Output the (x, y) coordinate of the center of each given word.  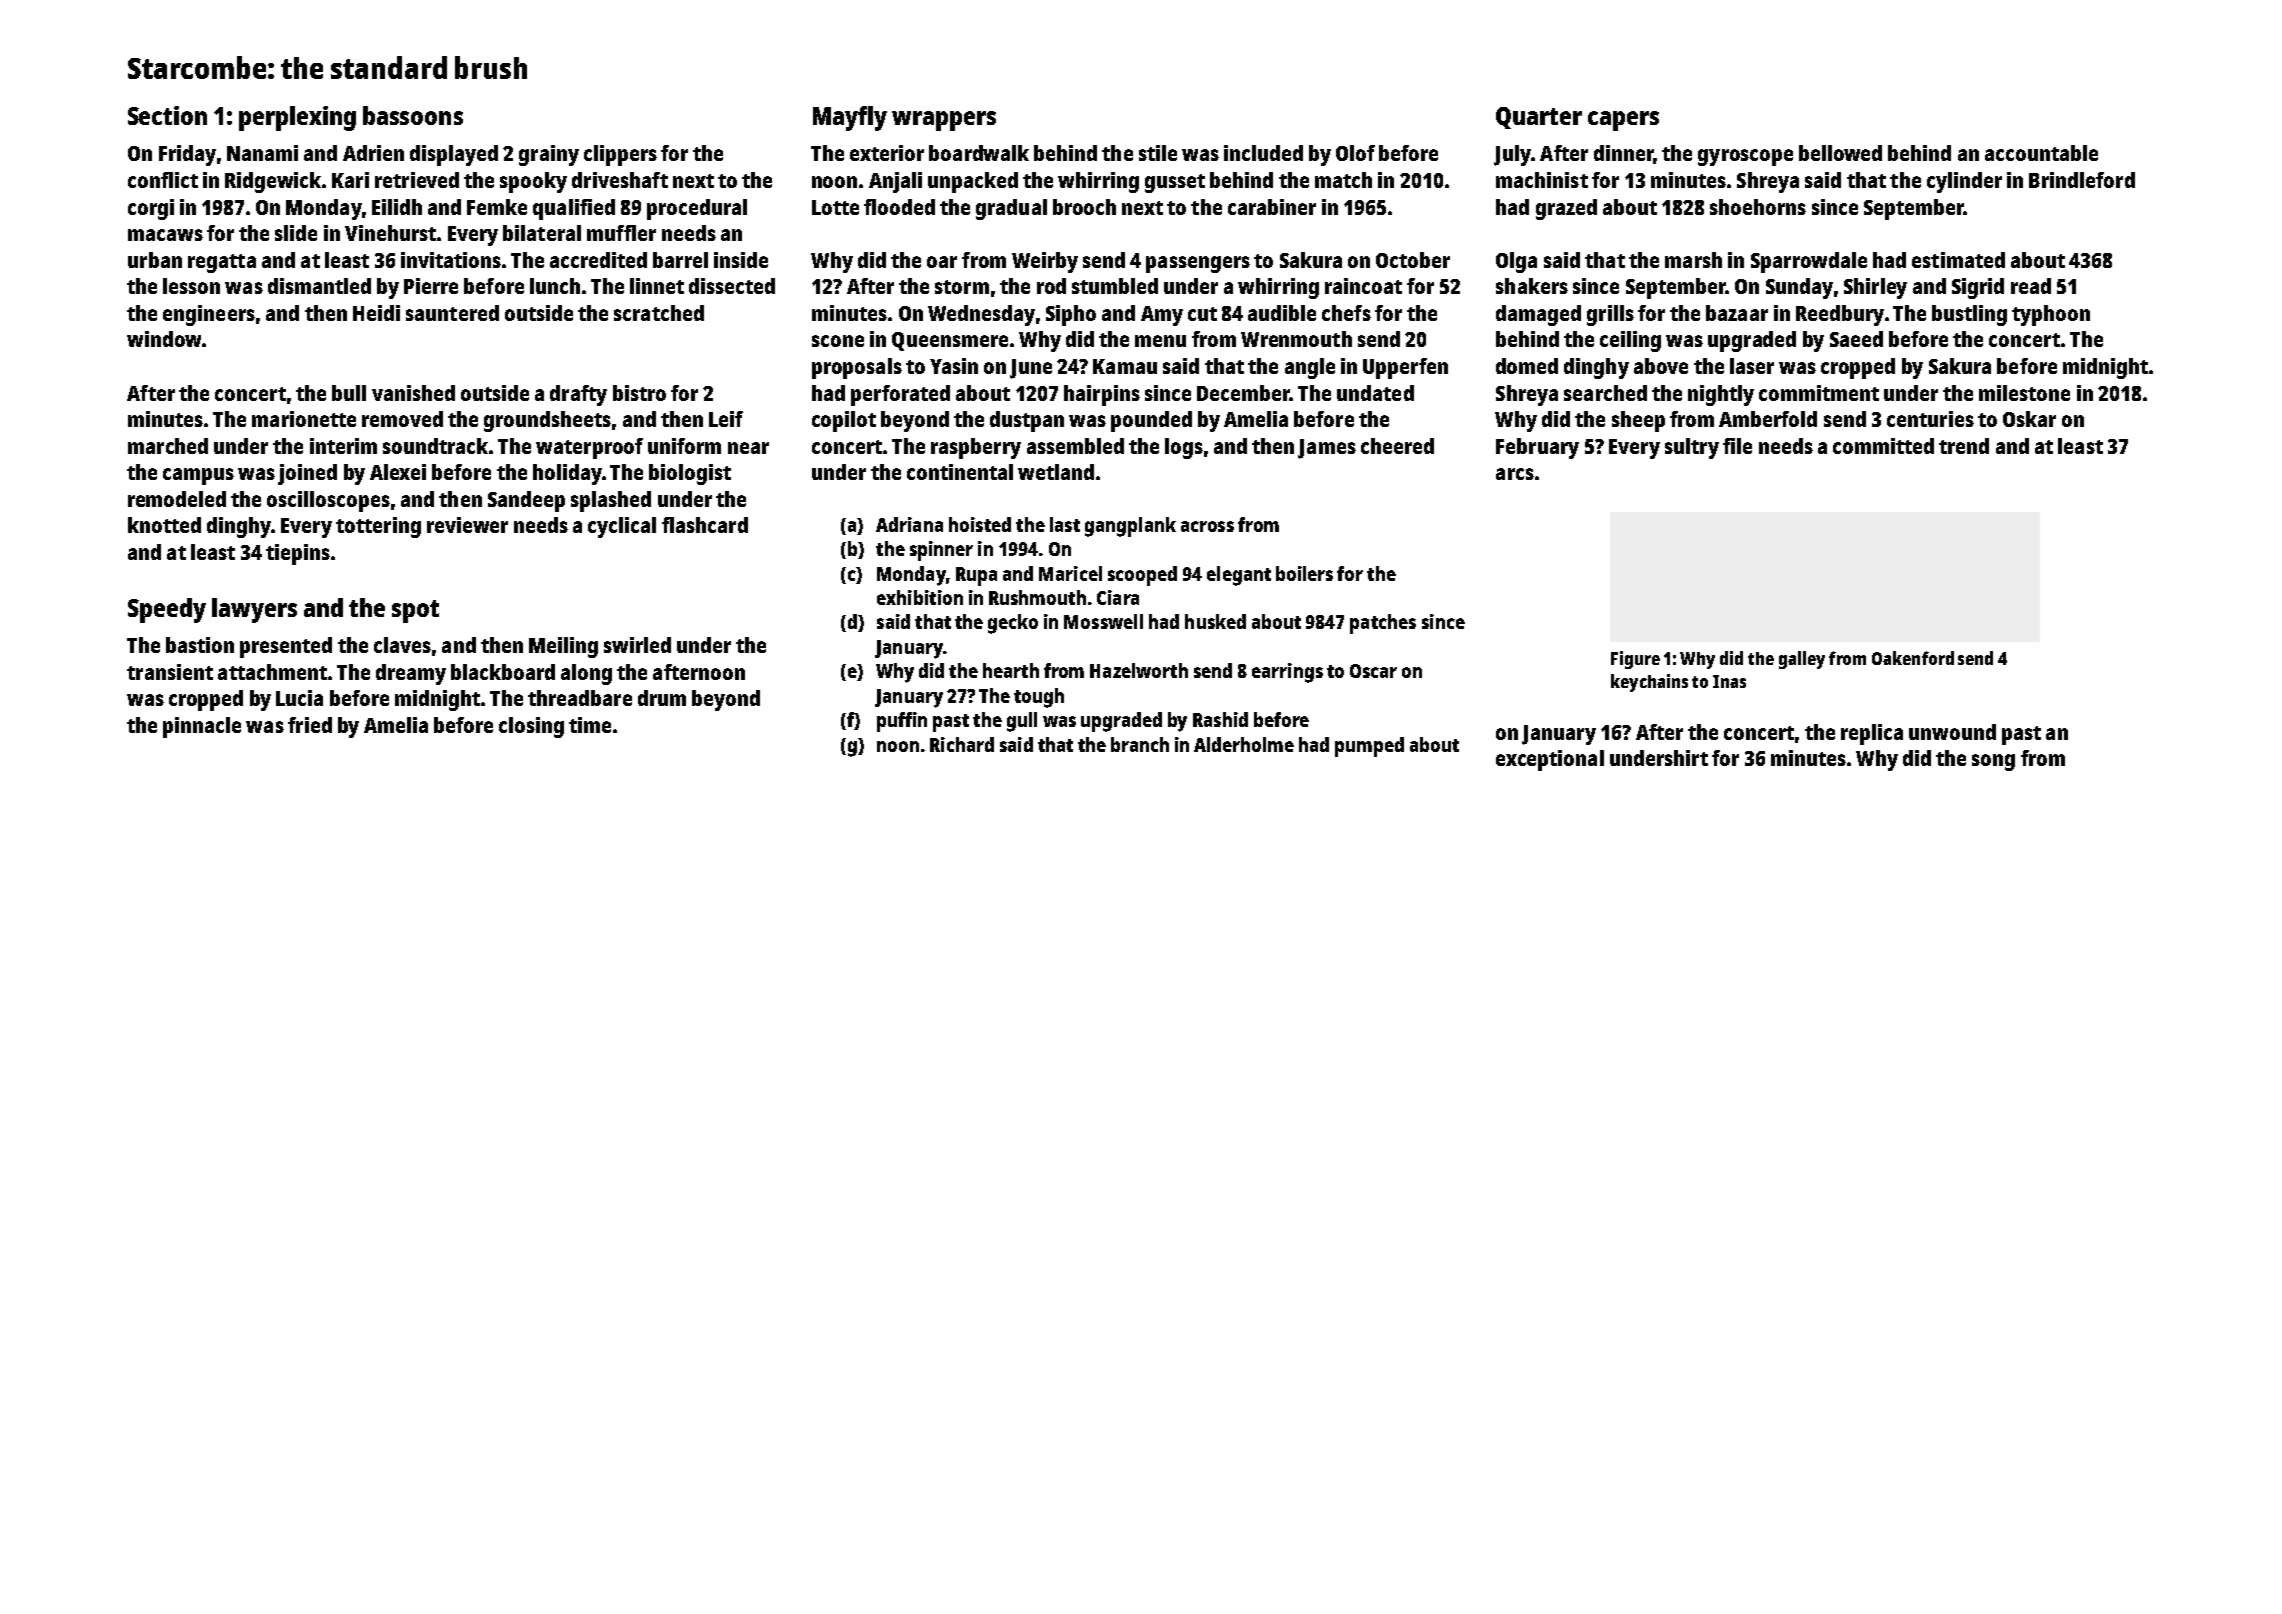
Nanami (262, 153)
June (1031, 369)
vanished (413, 393)
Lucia (299, 698)
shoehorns (1758, 207)
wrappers (944, 121)
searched (1605, 393)
